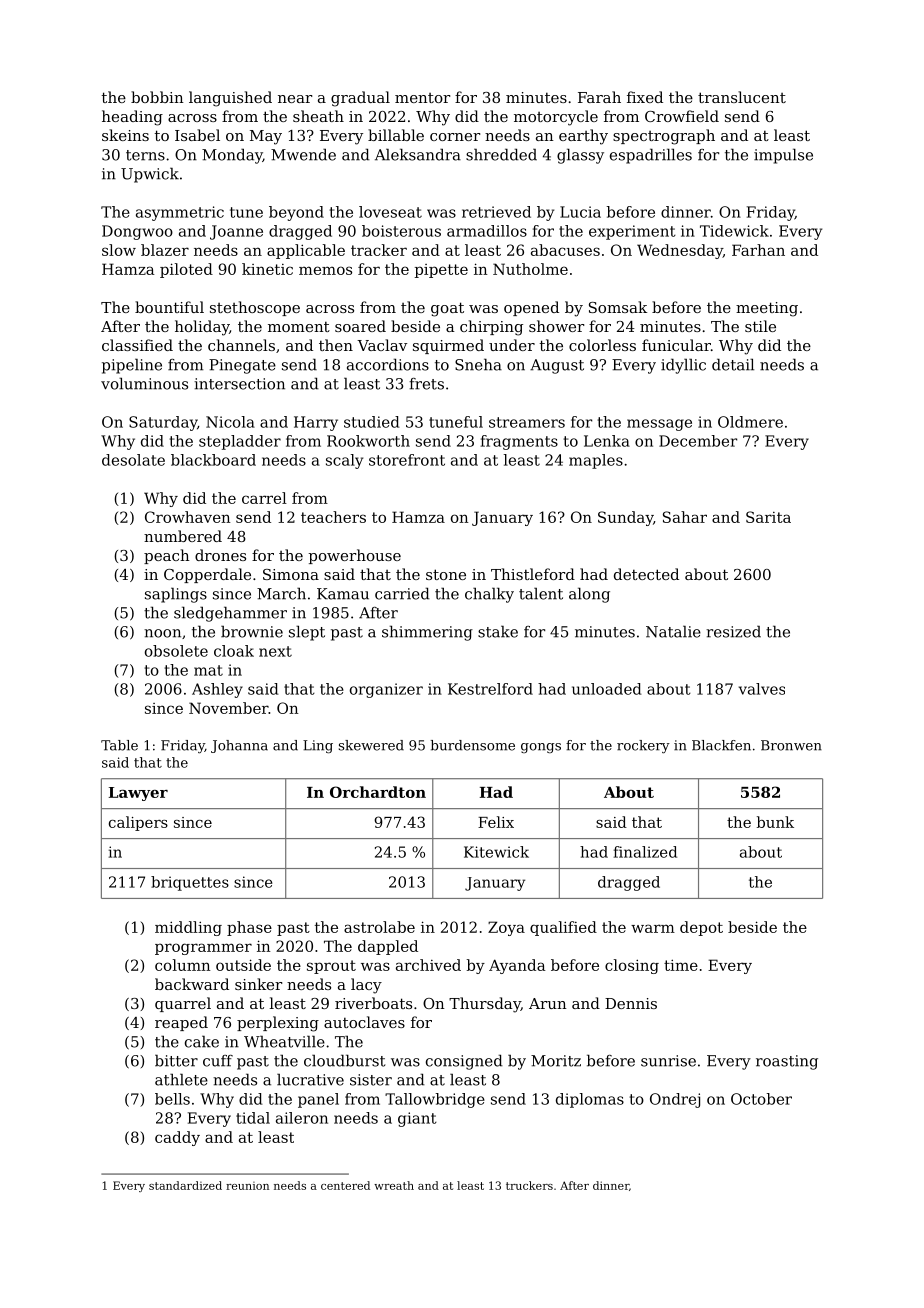 This screenshot has width=924, height=1308. What do you see at coordinates (750, 422) in the screenshot?
I see `Oldmere` at bounding box center [750, 422].
